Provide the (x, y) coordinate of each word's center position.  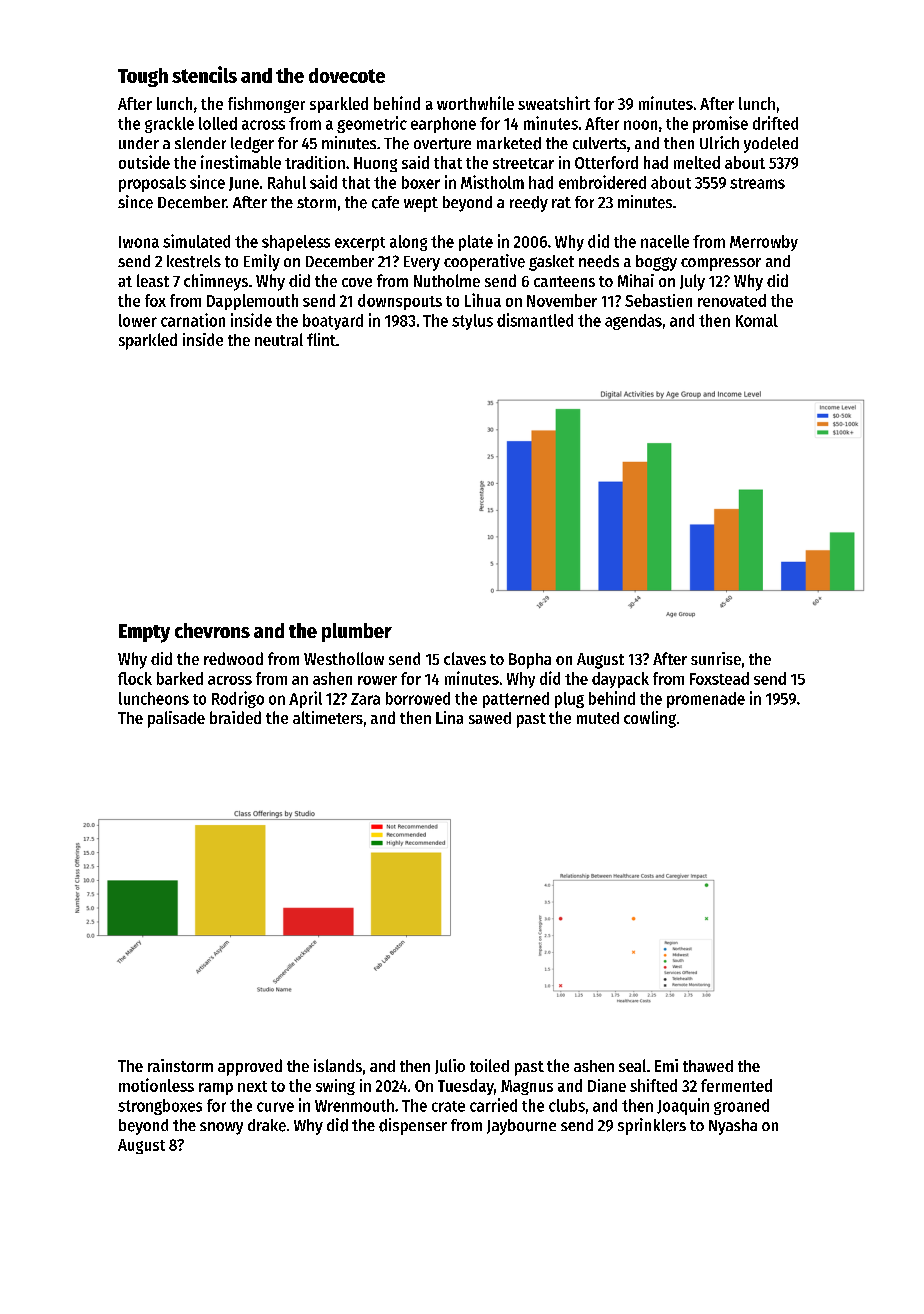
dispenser (413, 1126)
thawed (708, 1066)
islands (338, 1065)
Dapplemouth (252, 302)
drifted (775, 123)
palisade (176, 719)
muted (598, 718)
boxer (421, 182)
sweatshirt (554, 103)
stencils (204, 74)
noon (640, 125)
